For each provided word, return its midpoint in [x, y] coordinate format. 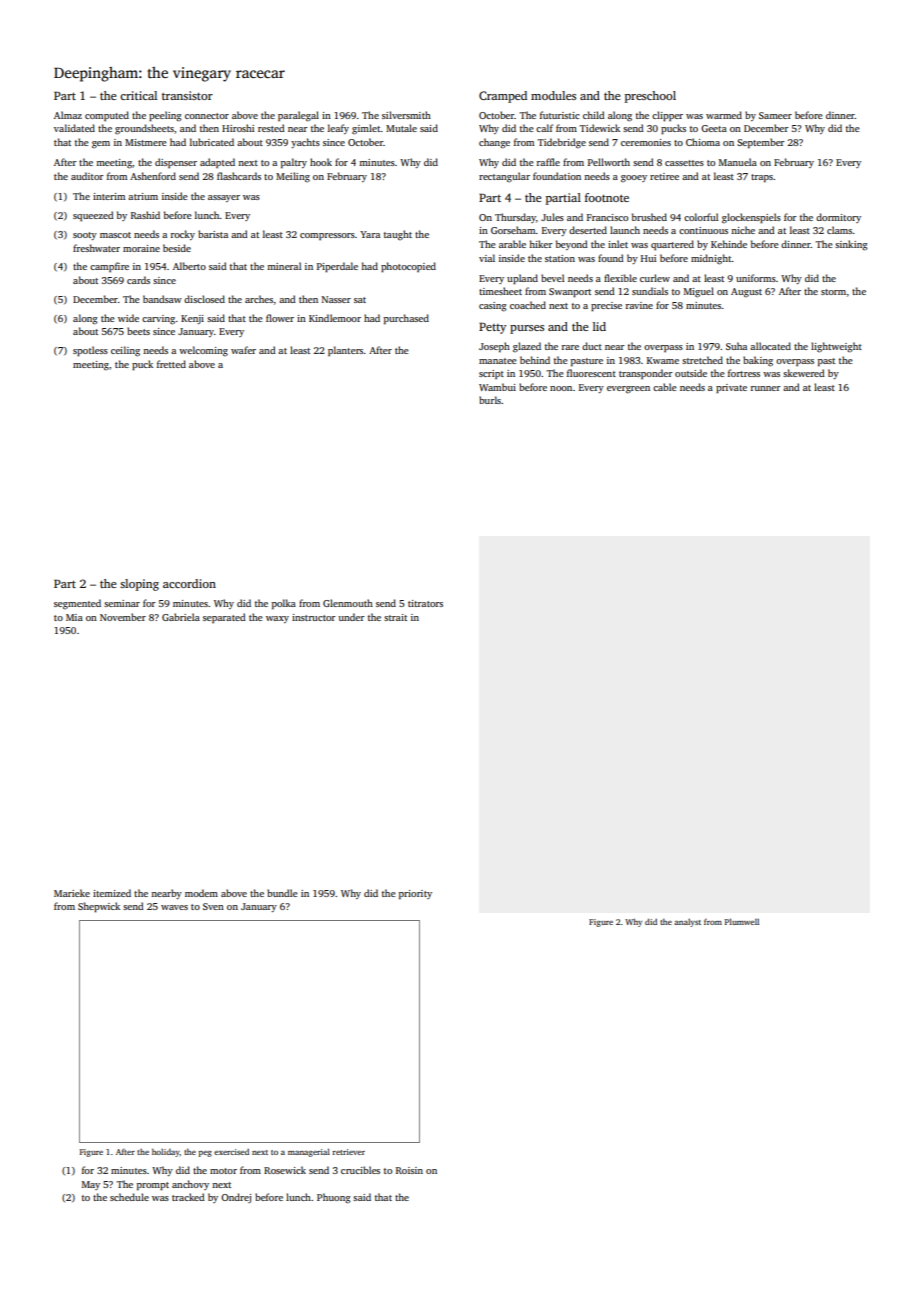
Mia [74, 617]
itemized [112, 893]
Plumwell [742, 921]
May [91, 1185]
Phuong [333, 1198]
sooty [85, 236]
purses [527, 329]
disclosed [204, 299]
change [494, 143]
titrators [425, 603]
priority [415, 894]
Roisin [409, 1170]
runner [765, 388]
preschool [650, 97]
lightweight [836, 347]
